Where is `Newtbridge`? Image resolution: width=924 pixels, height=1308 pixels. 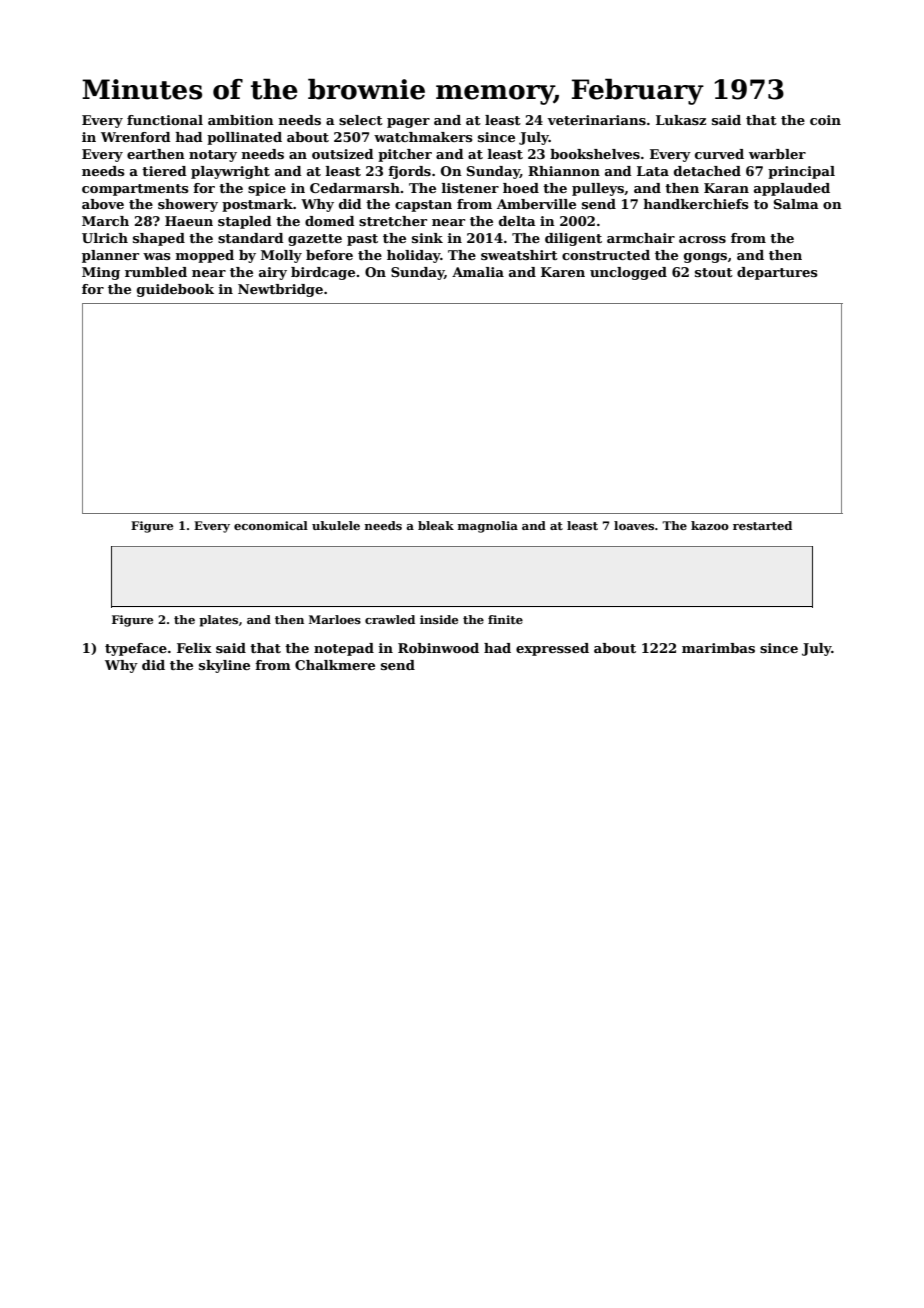 Newtbridge is located at coordinates (280, 290).
